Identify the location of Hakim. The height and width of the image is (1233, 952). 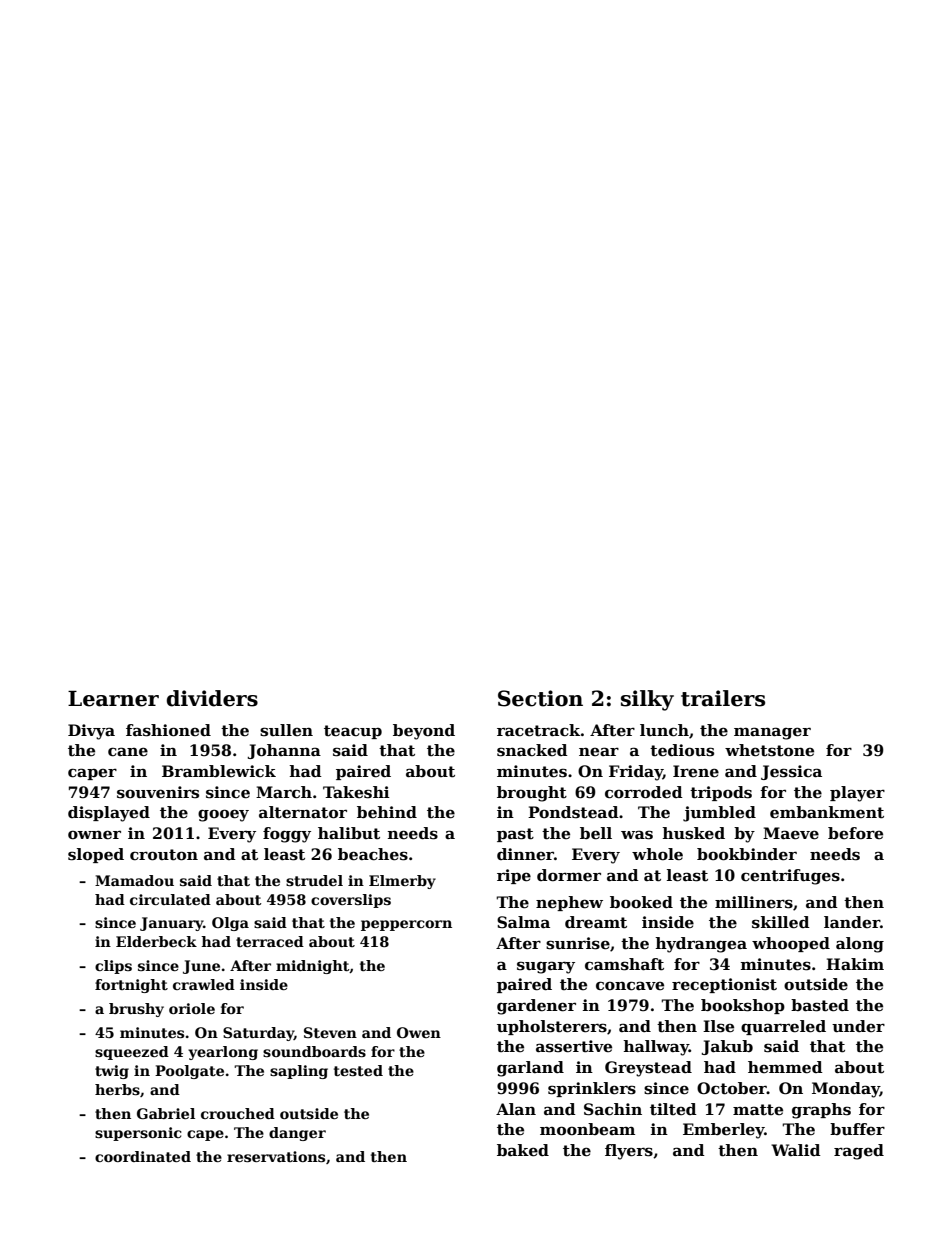
(855, 964).
